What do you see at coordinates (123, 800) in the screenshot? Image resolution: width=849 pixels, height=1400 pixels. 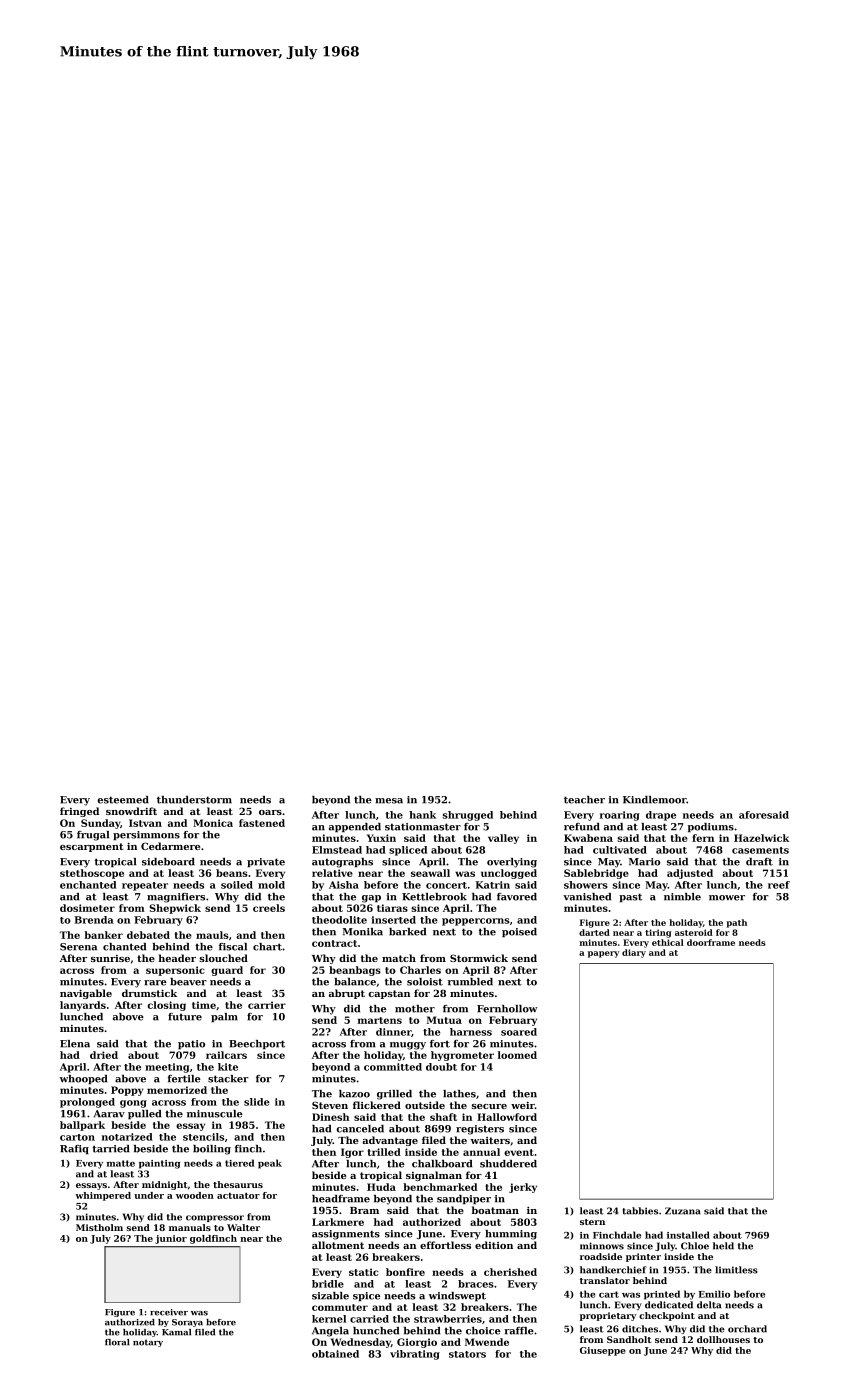 I see `esteemed` at bounding box center [123, 800].
